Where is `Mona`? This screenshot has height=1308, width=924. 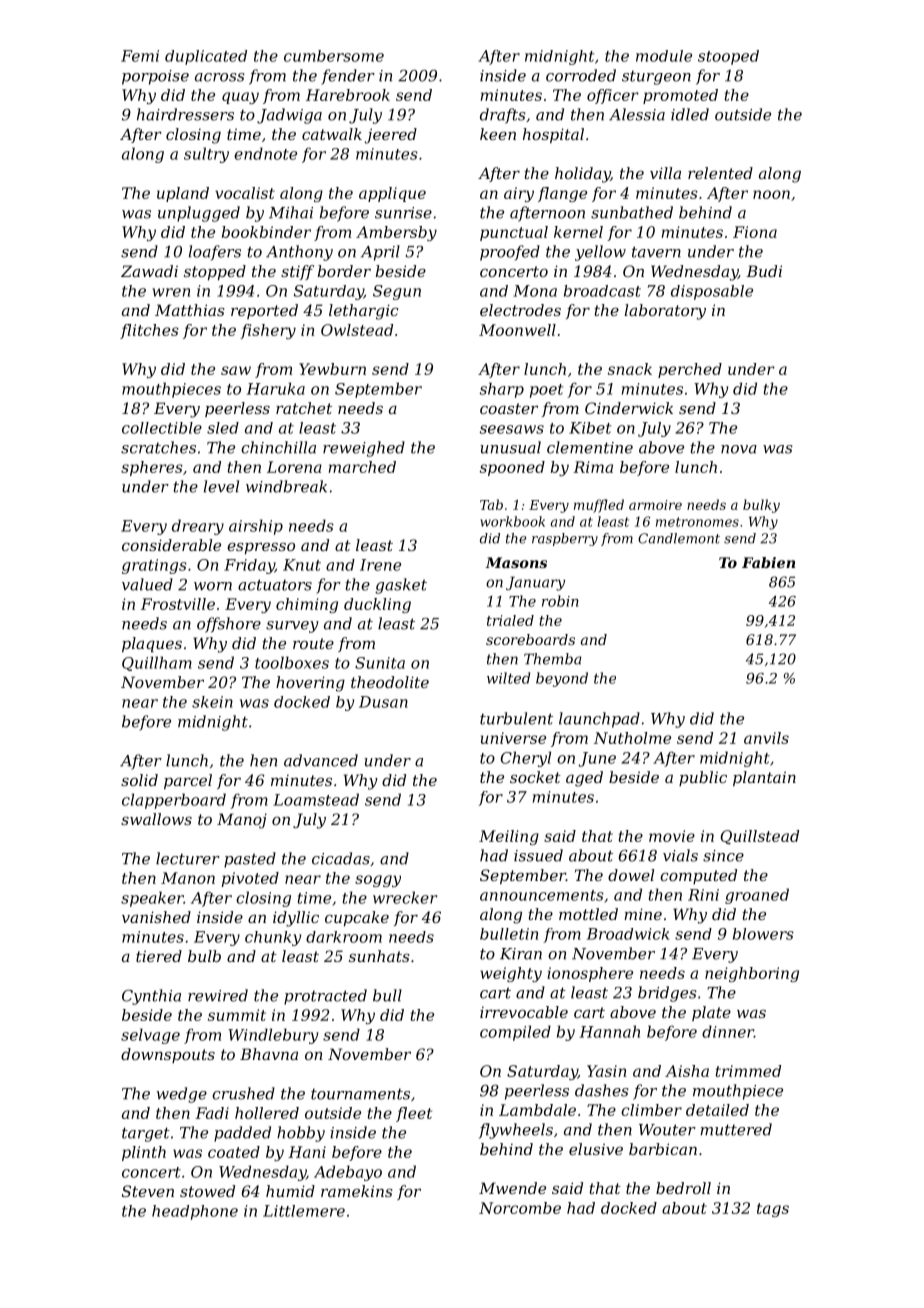 Mona is located at coordinates (535, 291).
